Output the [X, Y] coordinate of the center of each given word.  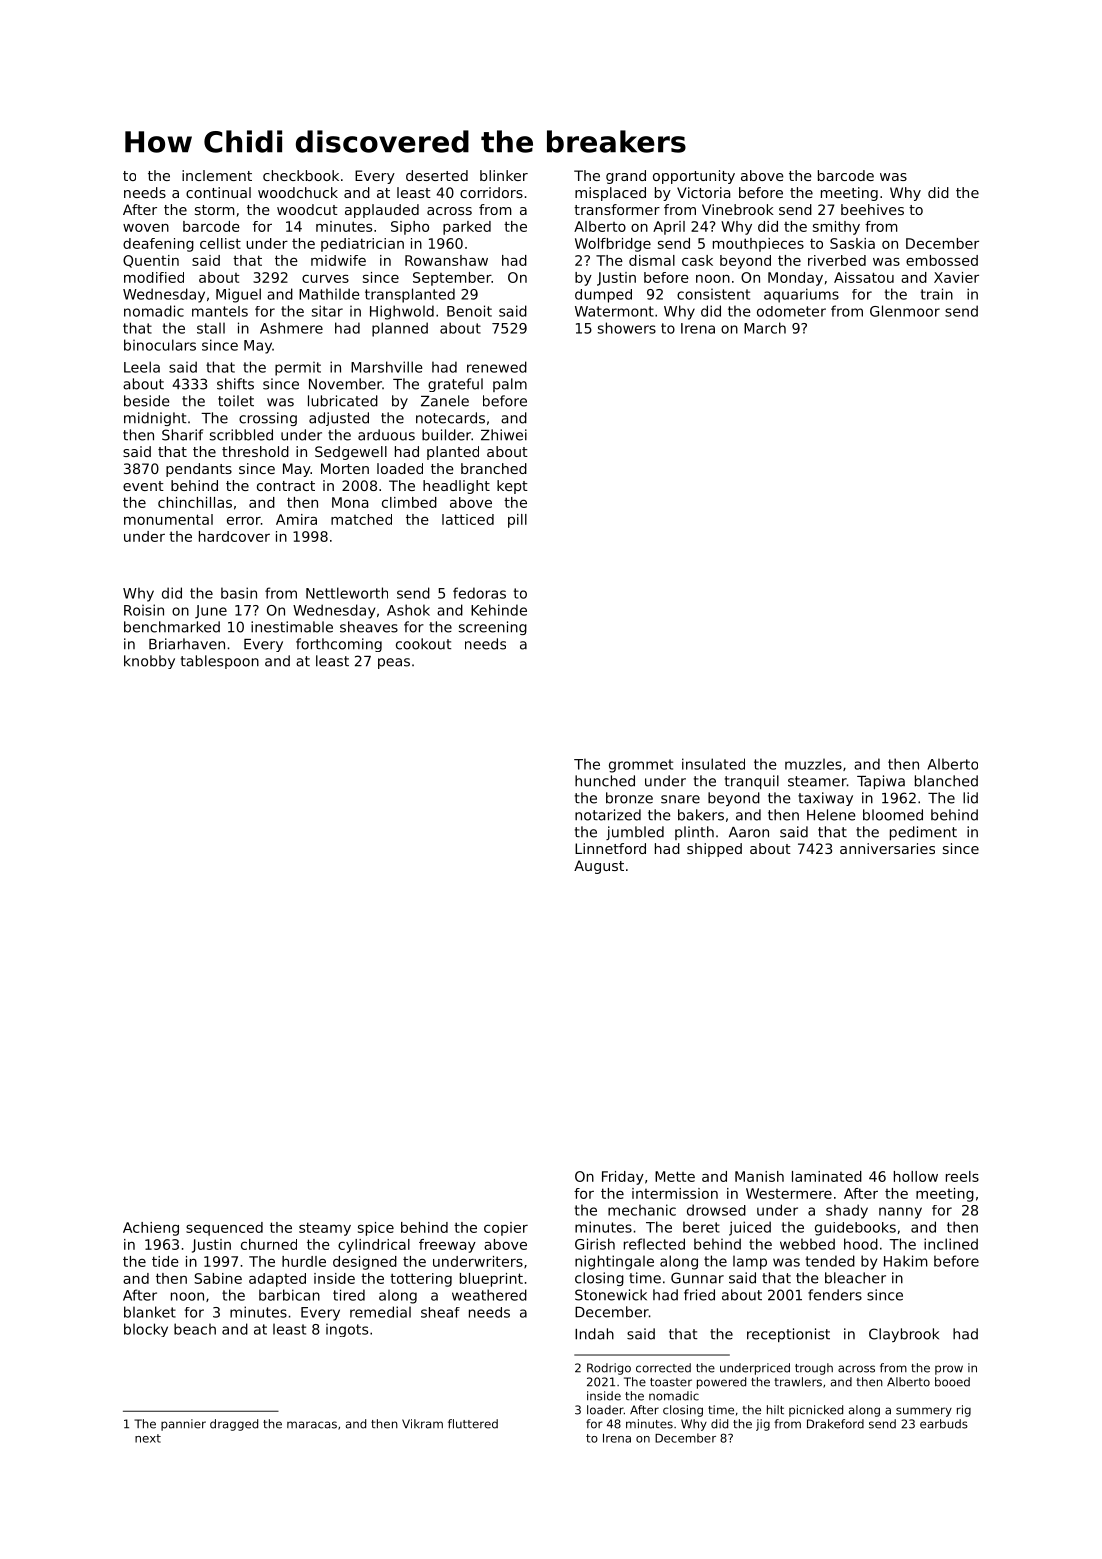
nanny [900, 1213]
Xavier [956, 277]
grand [626, 177]
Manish [759, 1176]
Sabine [218, 1278]
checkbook [301, 175]
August [599, 867]
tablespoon [220, 662]
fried [699, 1295]
